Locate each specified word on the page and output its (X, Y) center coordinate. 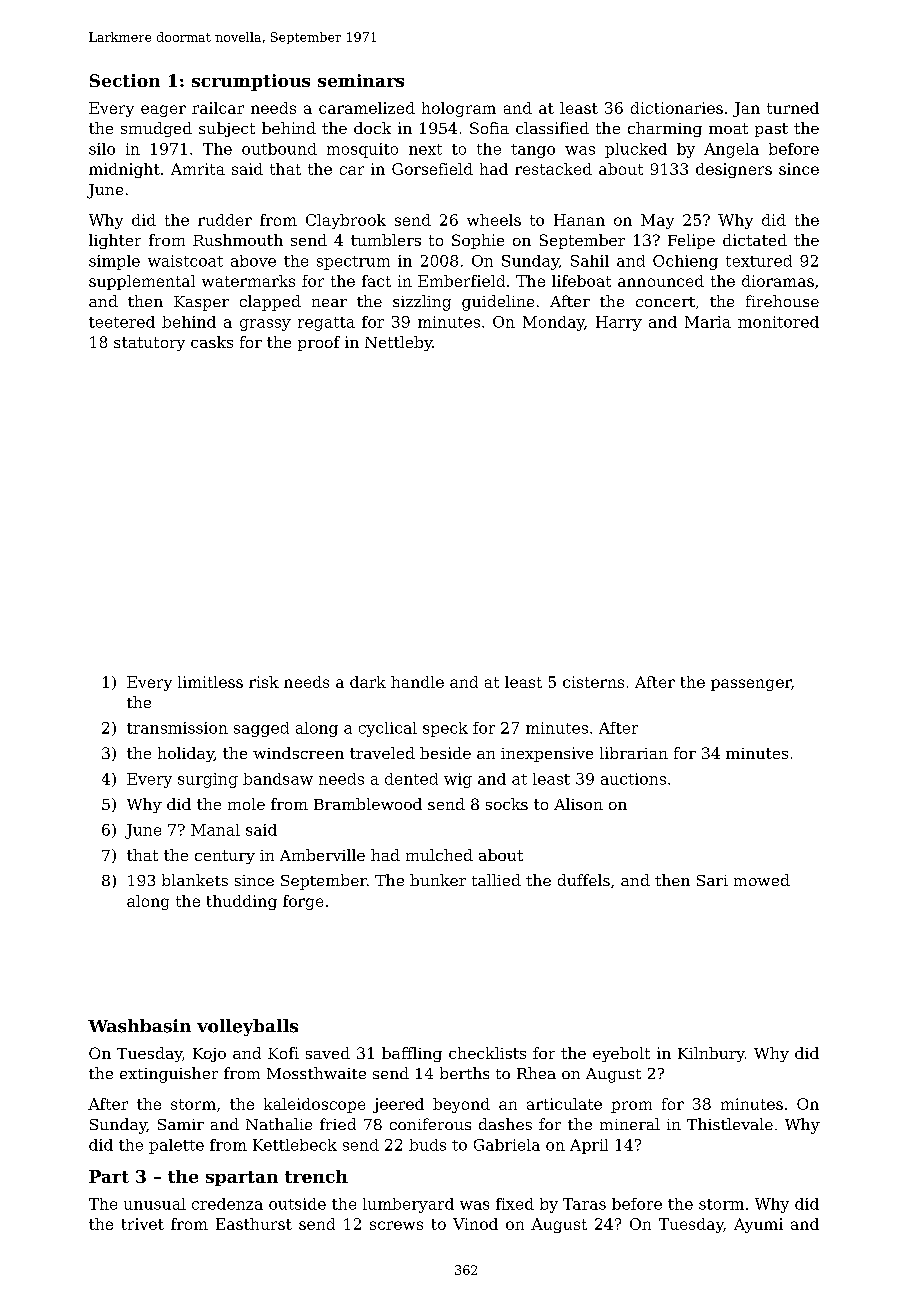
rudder (225, 220)
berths (464, 1073)
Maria (708, 322)
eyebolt (621, 1054)
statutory (149, 344)
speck (445, 729)
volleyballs (247, 1027)
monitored (778, 322)
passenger (751, 685)
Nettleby (399, 343)
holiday (186, 754)
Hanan (579, 220)
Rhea (536, 1073)
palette (176, 1146)
